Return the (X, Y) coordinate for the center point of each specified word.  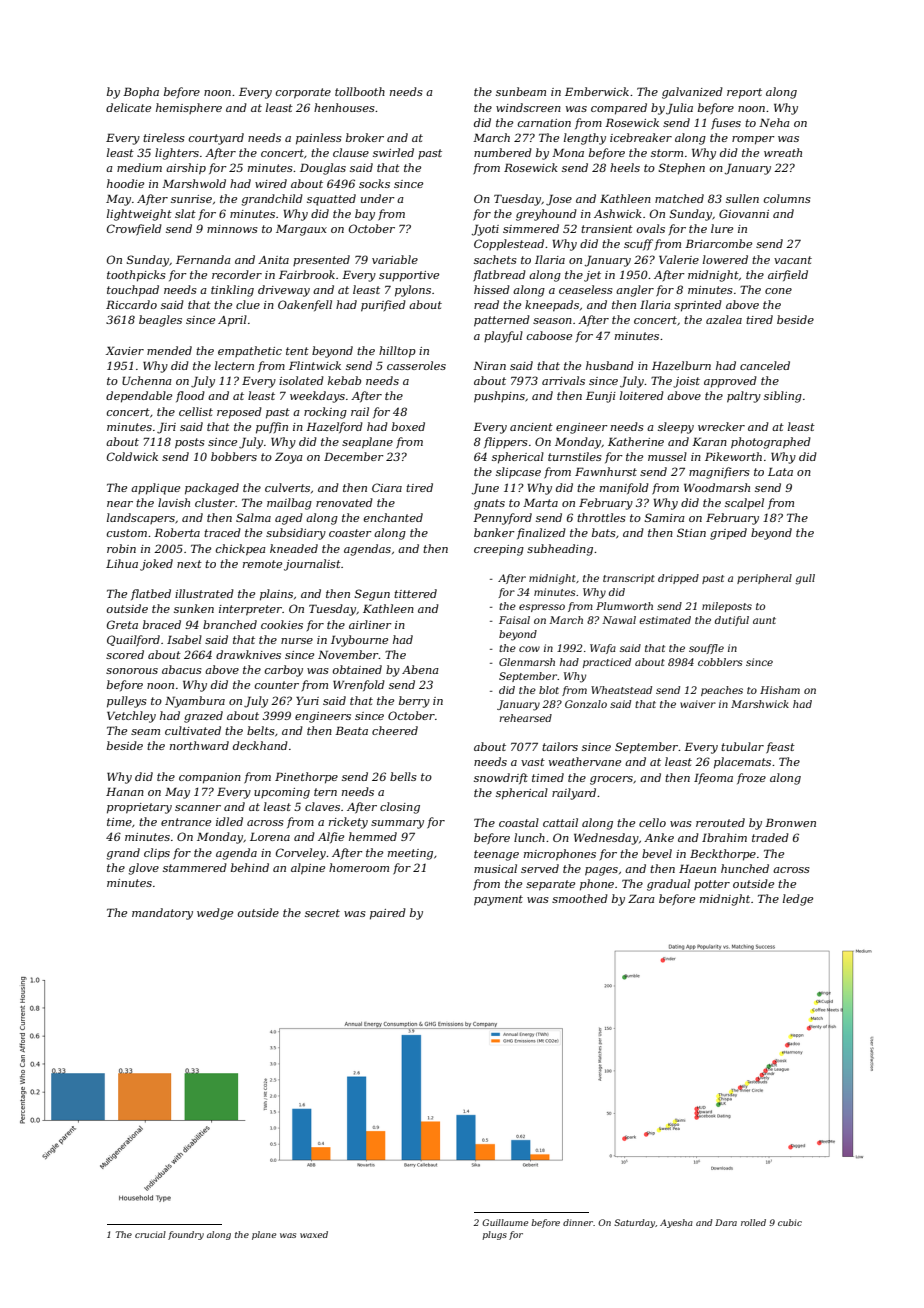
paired (388, 914)
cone (778, 291)
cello (652, 822)
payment (498, 900)
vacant (793, 260)
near (120, 504)
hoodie (125, 183)
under (378, 198)
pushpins (499, 397)
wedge (215, 914)
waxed (314, 1234)
